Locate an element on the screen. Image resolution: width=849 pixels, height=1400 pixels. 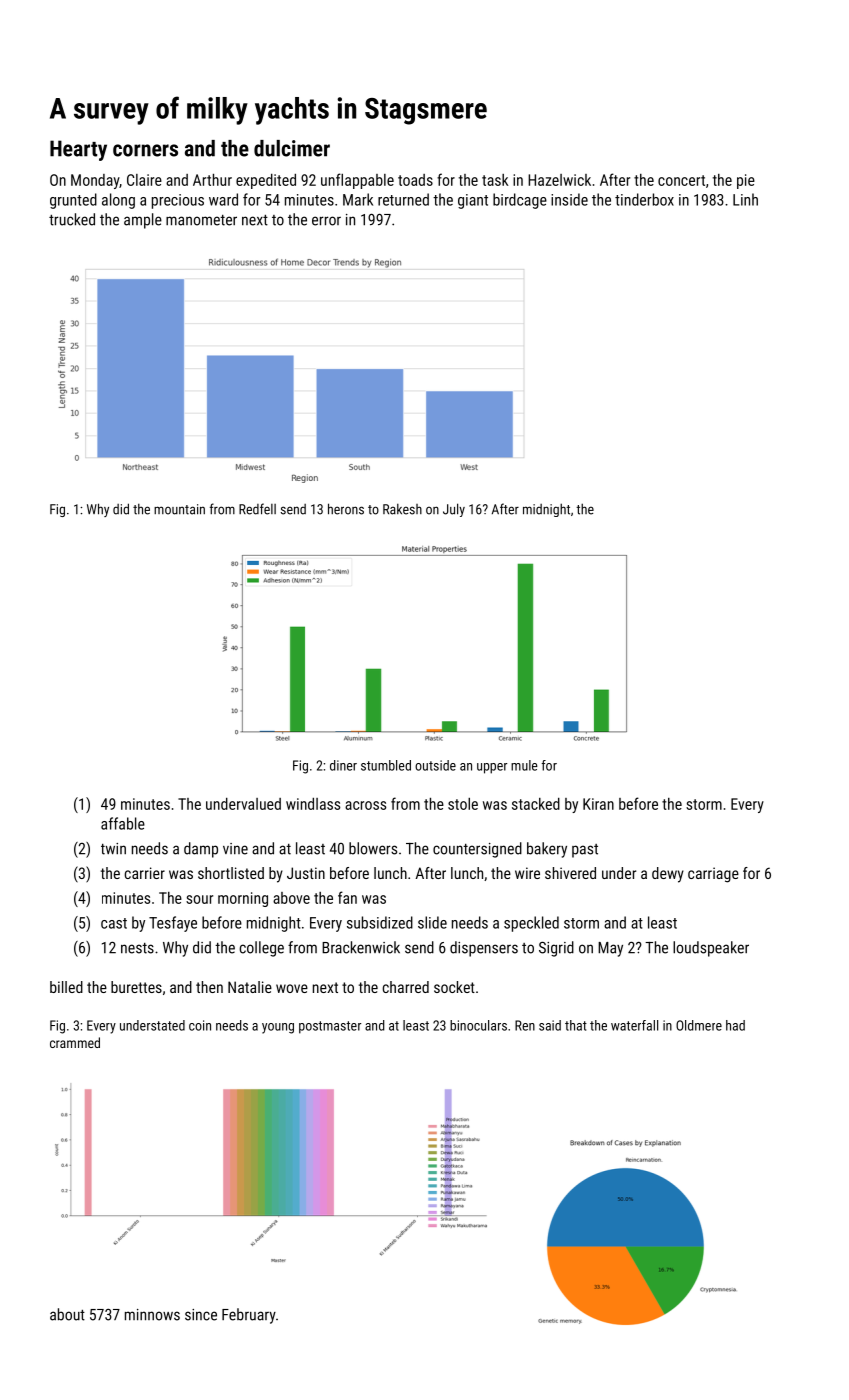
Kiran is located at coordinates (598, 804).
